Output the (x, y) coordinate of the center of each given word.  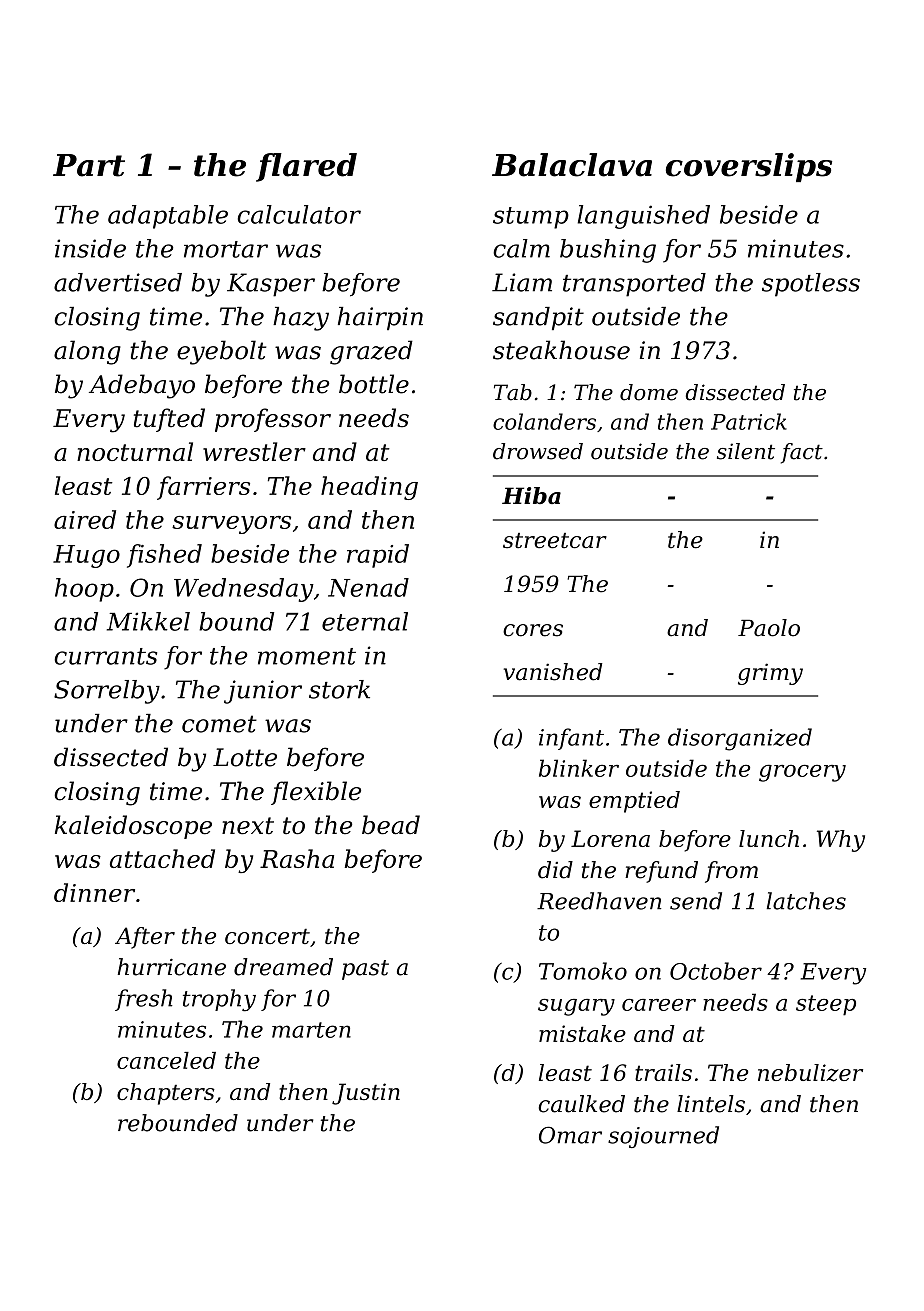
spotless (811, 285)
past (365, 970)
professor (273, 420)
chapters (166, 1094)
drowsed (538, 451)
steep (826, 1005)
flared (306, 167)
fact (802, 453)
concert (267, 936)
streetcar (555, 541)
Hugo (86, 556)
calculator (299, 214)
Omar (570, 1135)
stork (339, 689)
